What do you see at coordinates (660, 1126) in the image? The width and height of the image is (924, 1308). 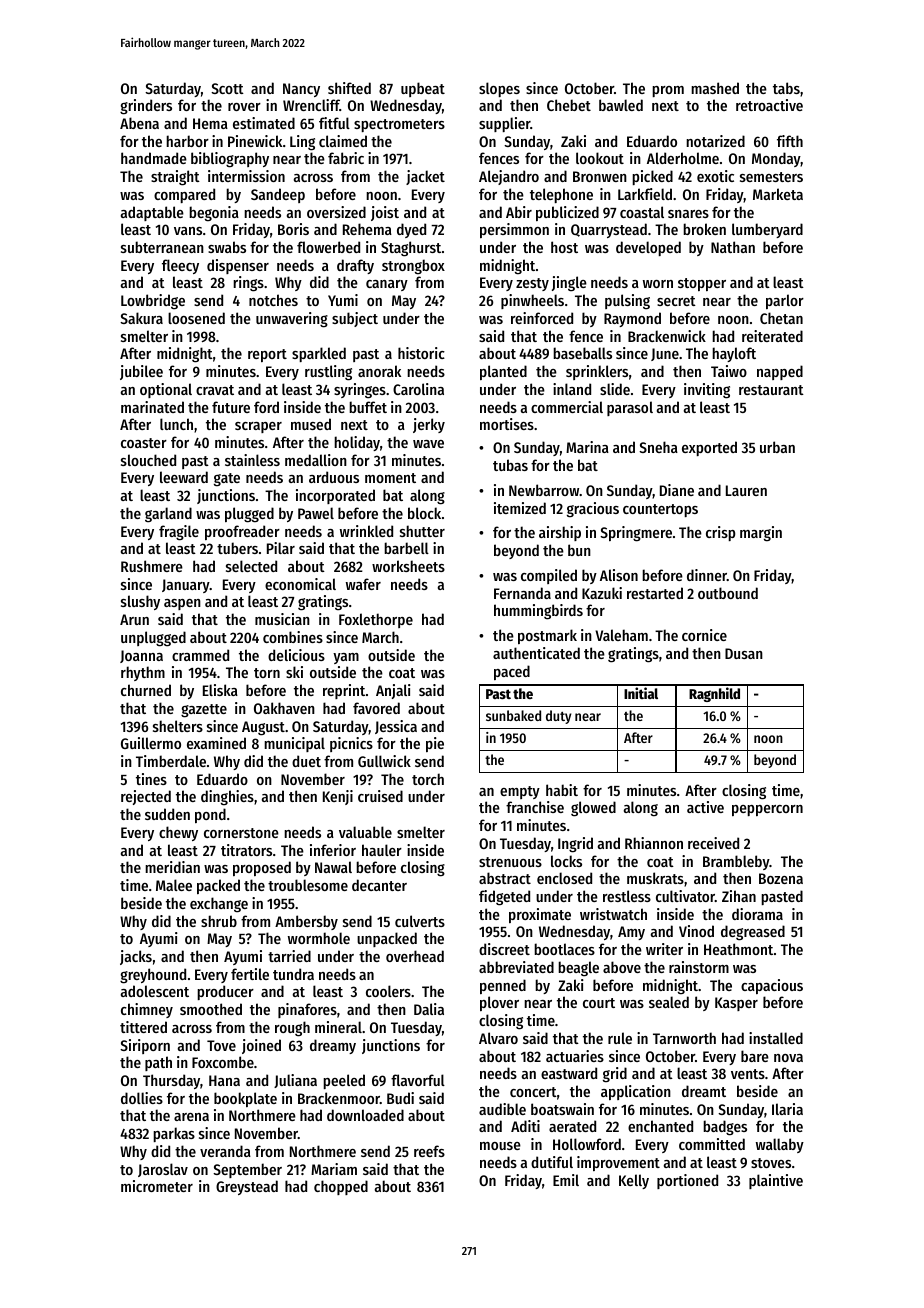 I see `enchanted` at bounding box center [660, 1126].
